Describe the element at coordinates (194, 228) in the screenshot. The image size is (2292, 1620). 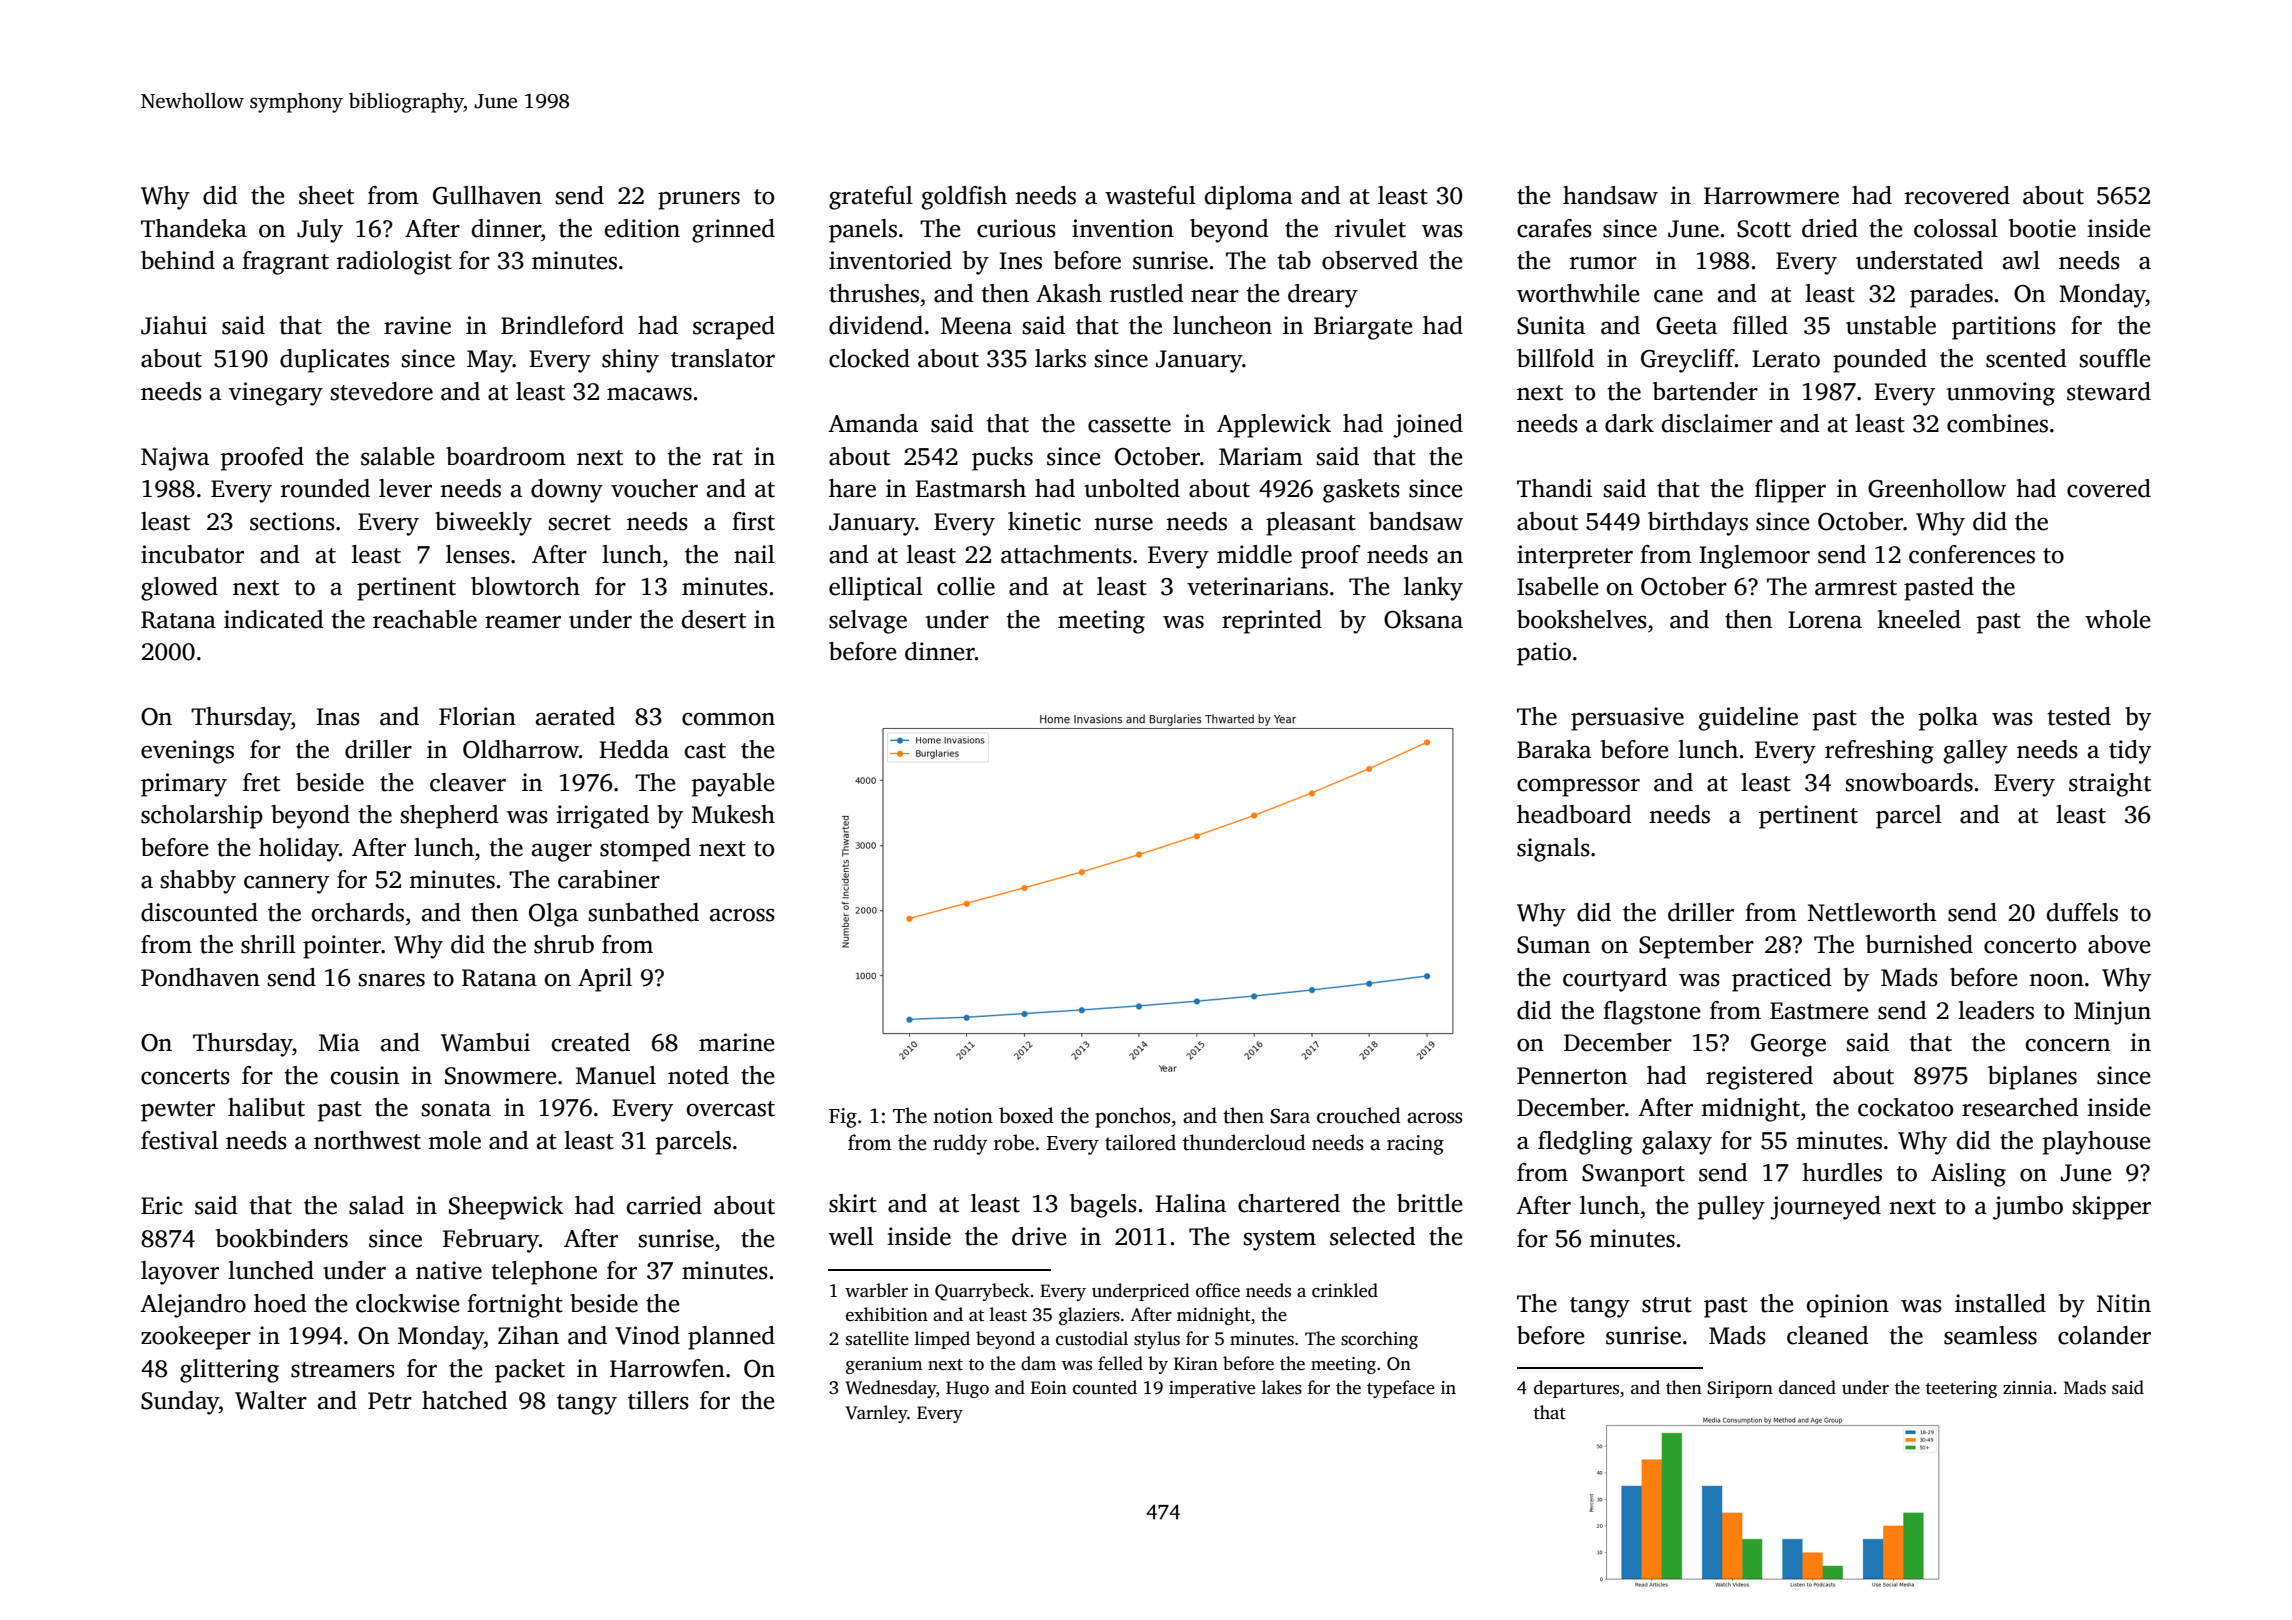
I see `Thandeka` at that location.
